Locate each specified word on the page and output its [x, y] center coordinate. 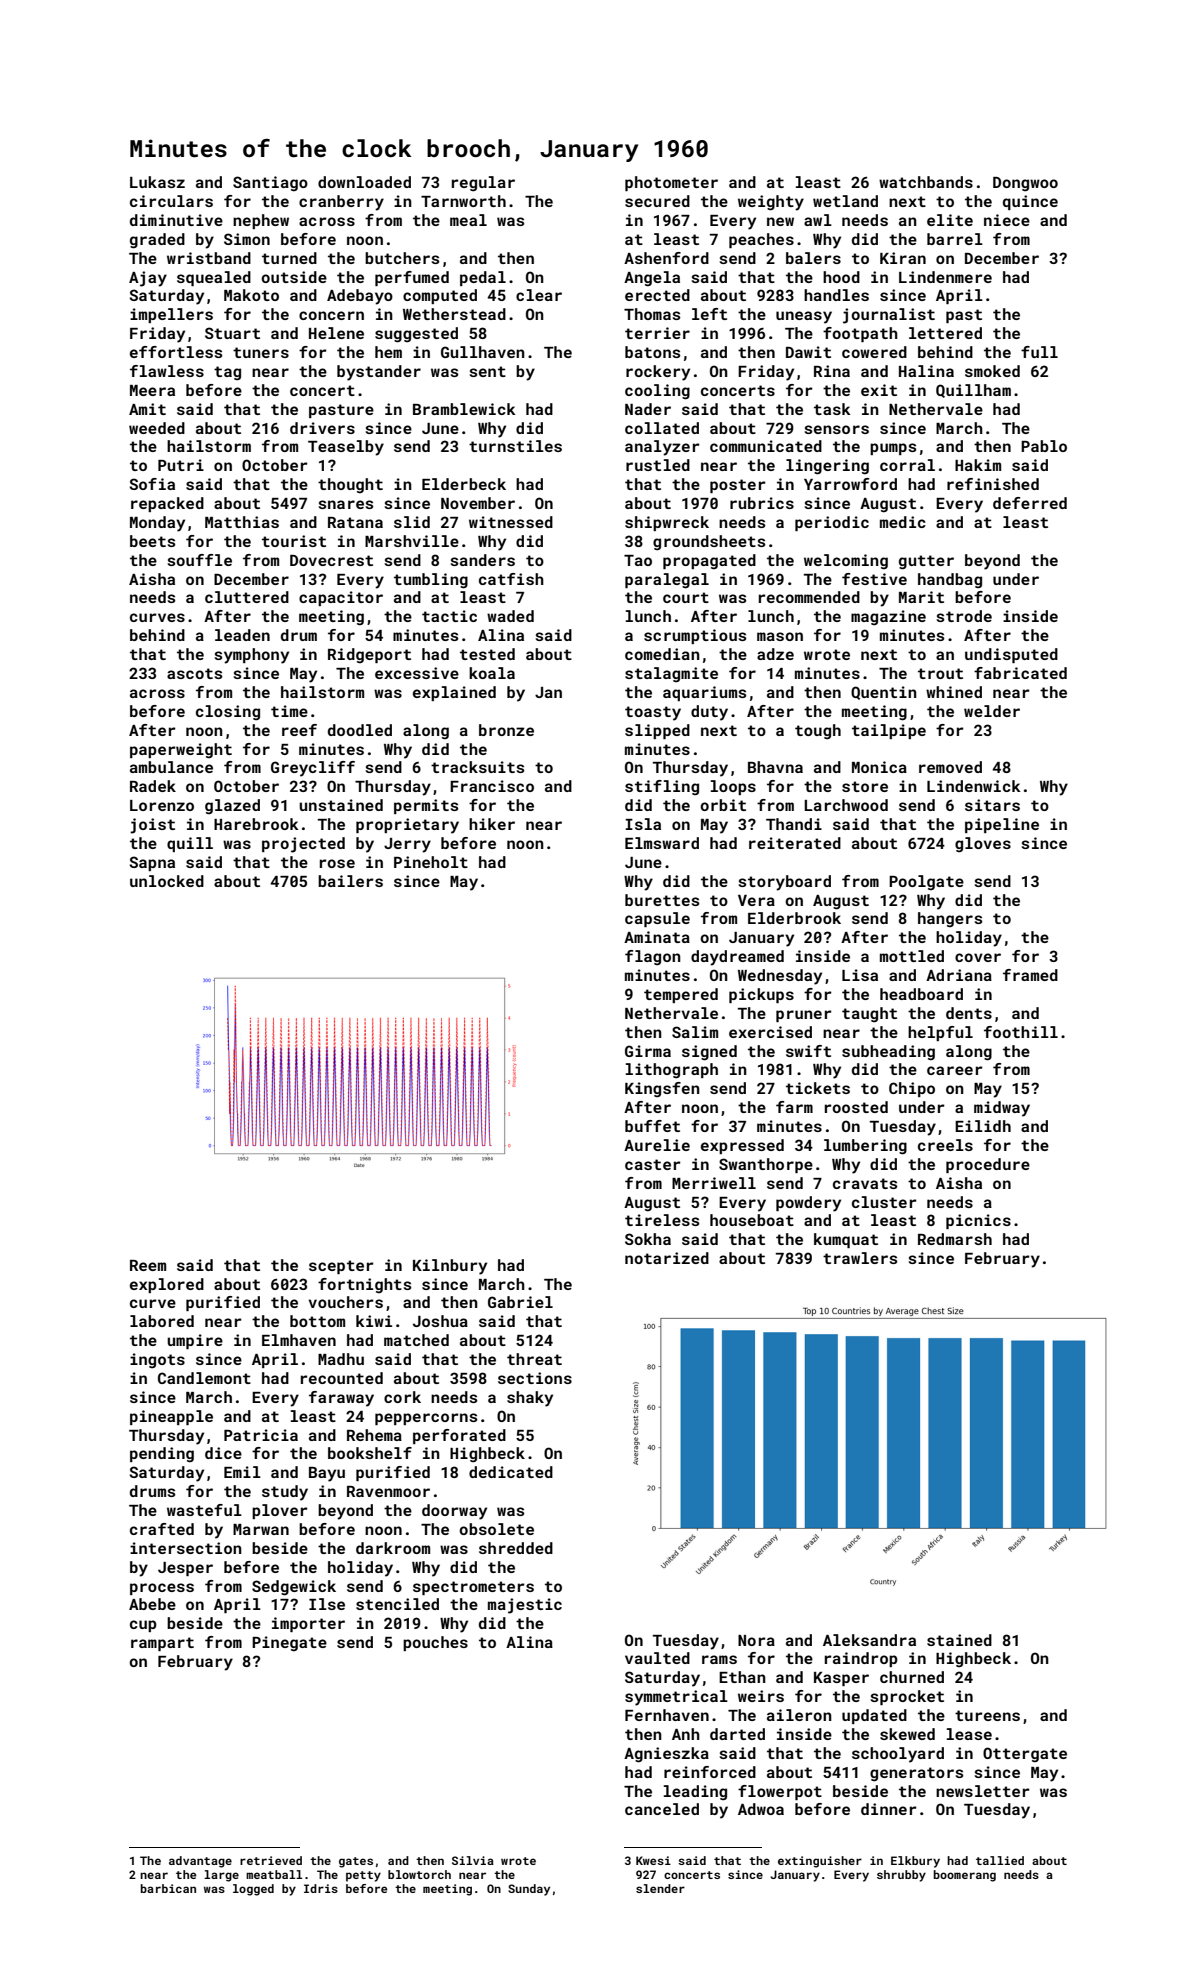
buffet [652, 1126]
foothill [1021, 1032]
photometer [671, 183]
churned [912, 1677]
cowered [874, 352]
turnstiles [515, 446]
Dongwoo [1025, 184]
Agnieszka [666, 1755]
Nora [756, 1640]
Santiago [270, 184]
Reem [148, 1265]
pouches [435, 1643]
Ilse [327, 1604]
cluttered [247, 597]
